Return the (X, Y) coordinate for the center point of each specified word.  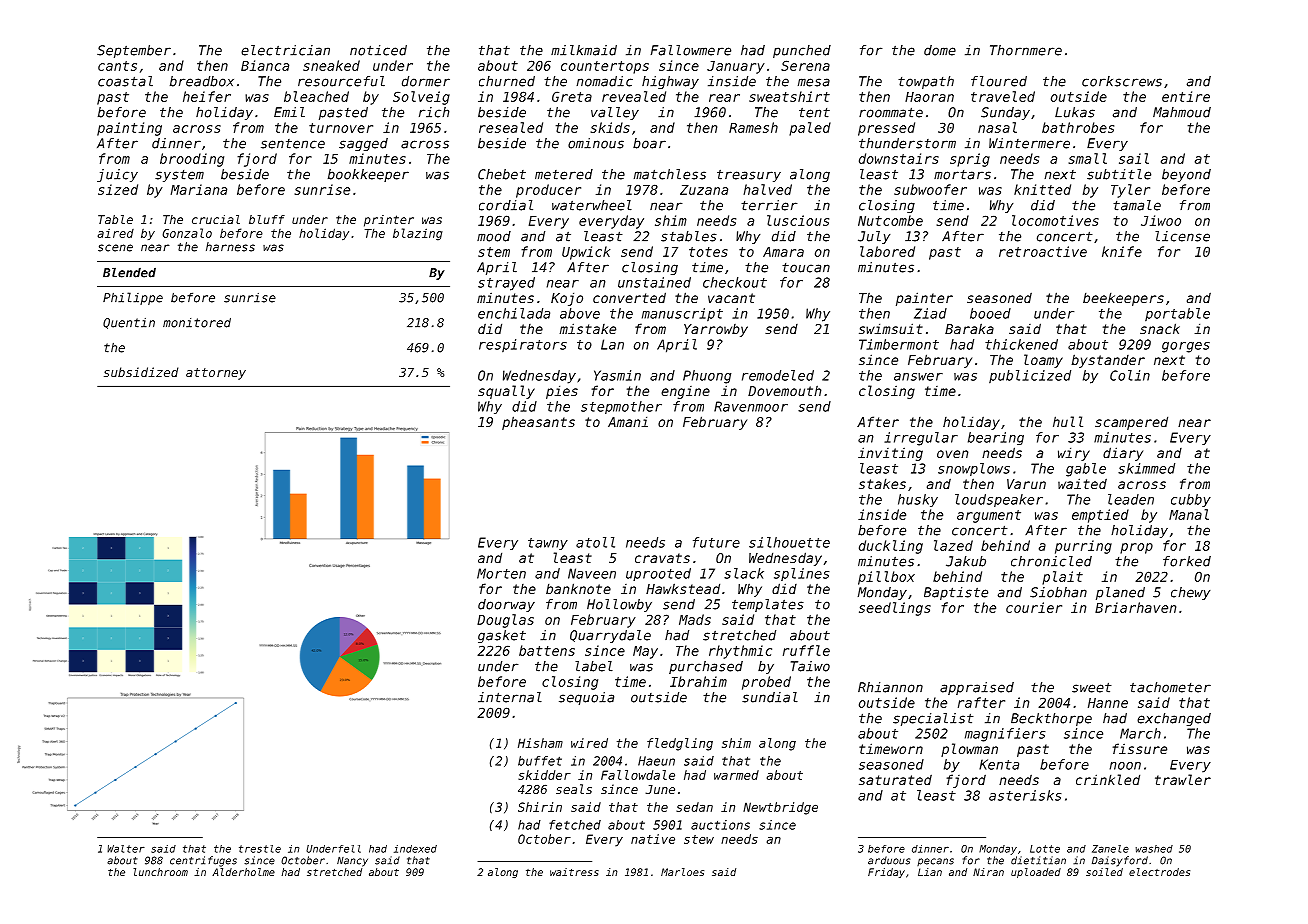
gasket (502, 636)
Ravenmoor (751, 406)
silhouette (789, 542)
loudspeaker (999, 500)
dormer (426, 81)
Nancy (352, 861)
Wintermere (1029, 143)
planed (1120, 593)
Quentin (129, 323)
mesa (814, 82)
